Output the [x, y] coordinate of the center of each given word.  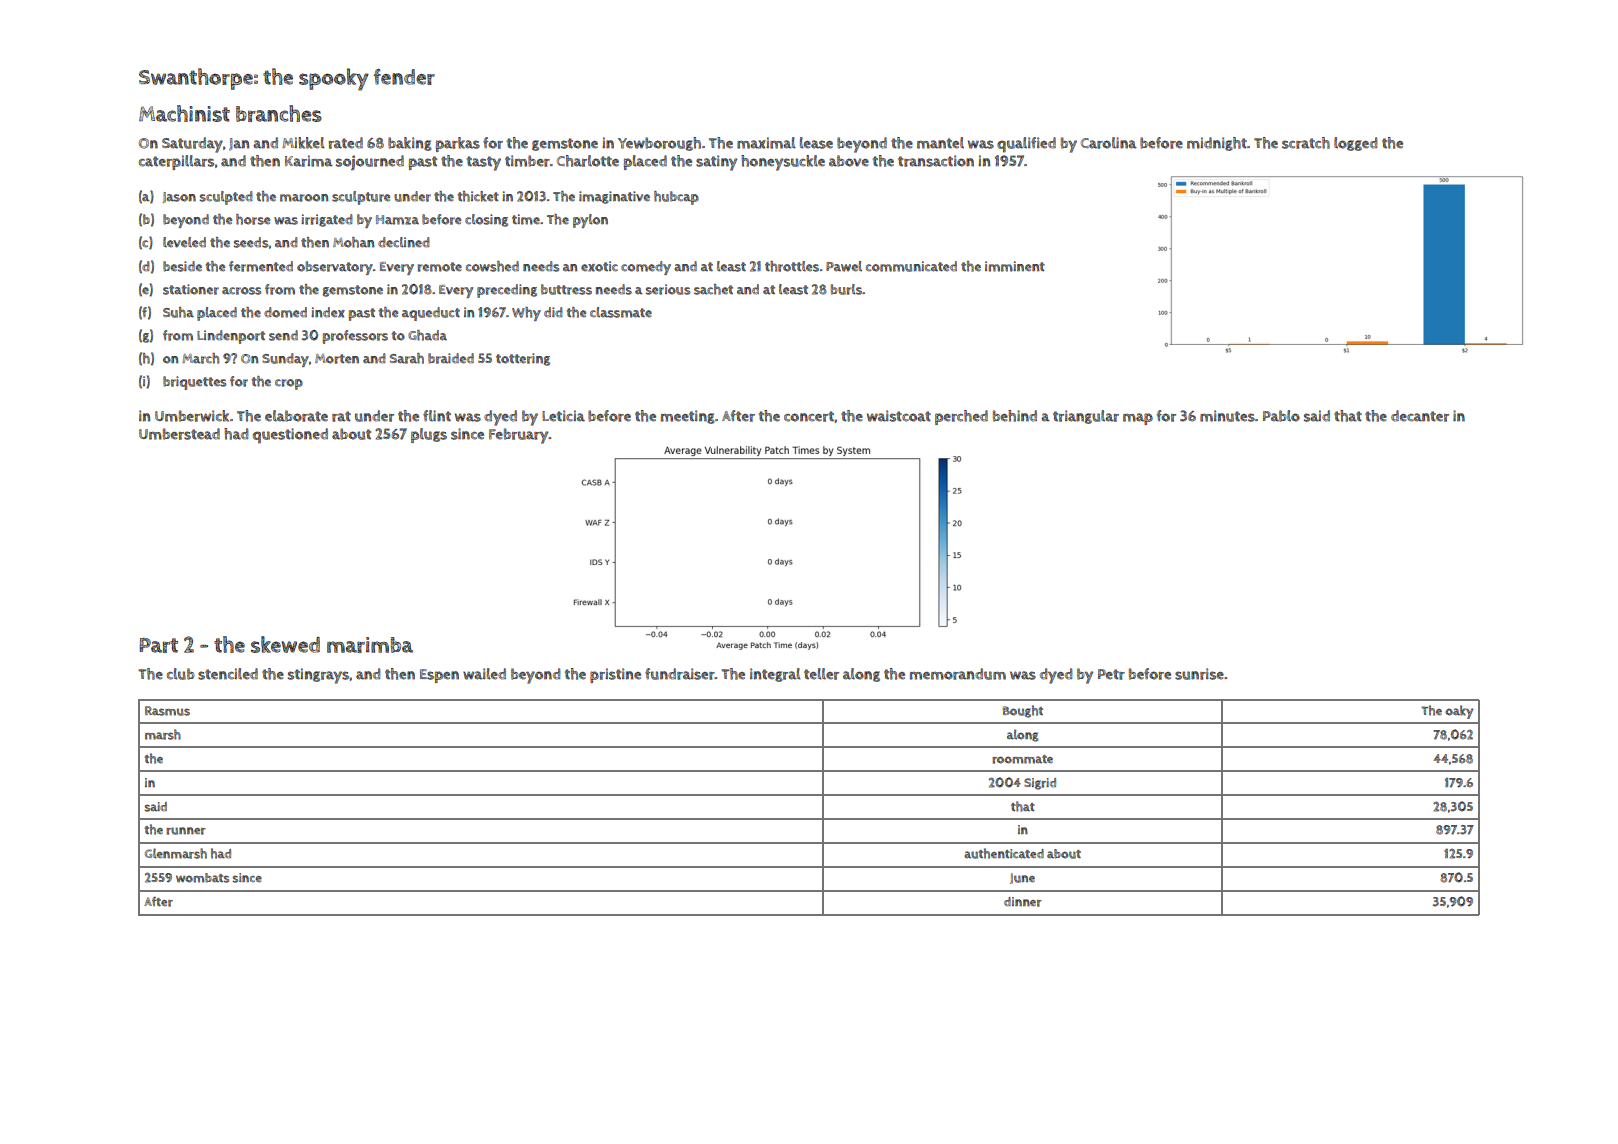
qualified [1026, 145]
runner [186, 831]
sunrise [1199, 674]
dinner [1023, 902]
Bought [1023, 711]
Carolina [1109, 143]
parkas [458, 144]
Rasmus [167, 711]
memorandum [958, 674]
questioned [290, 436]
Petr [1111, 674]
